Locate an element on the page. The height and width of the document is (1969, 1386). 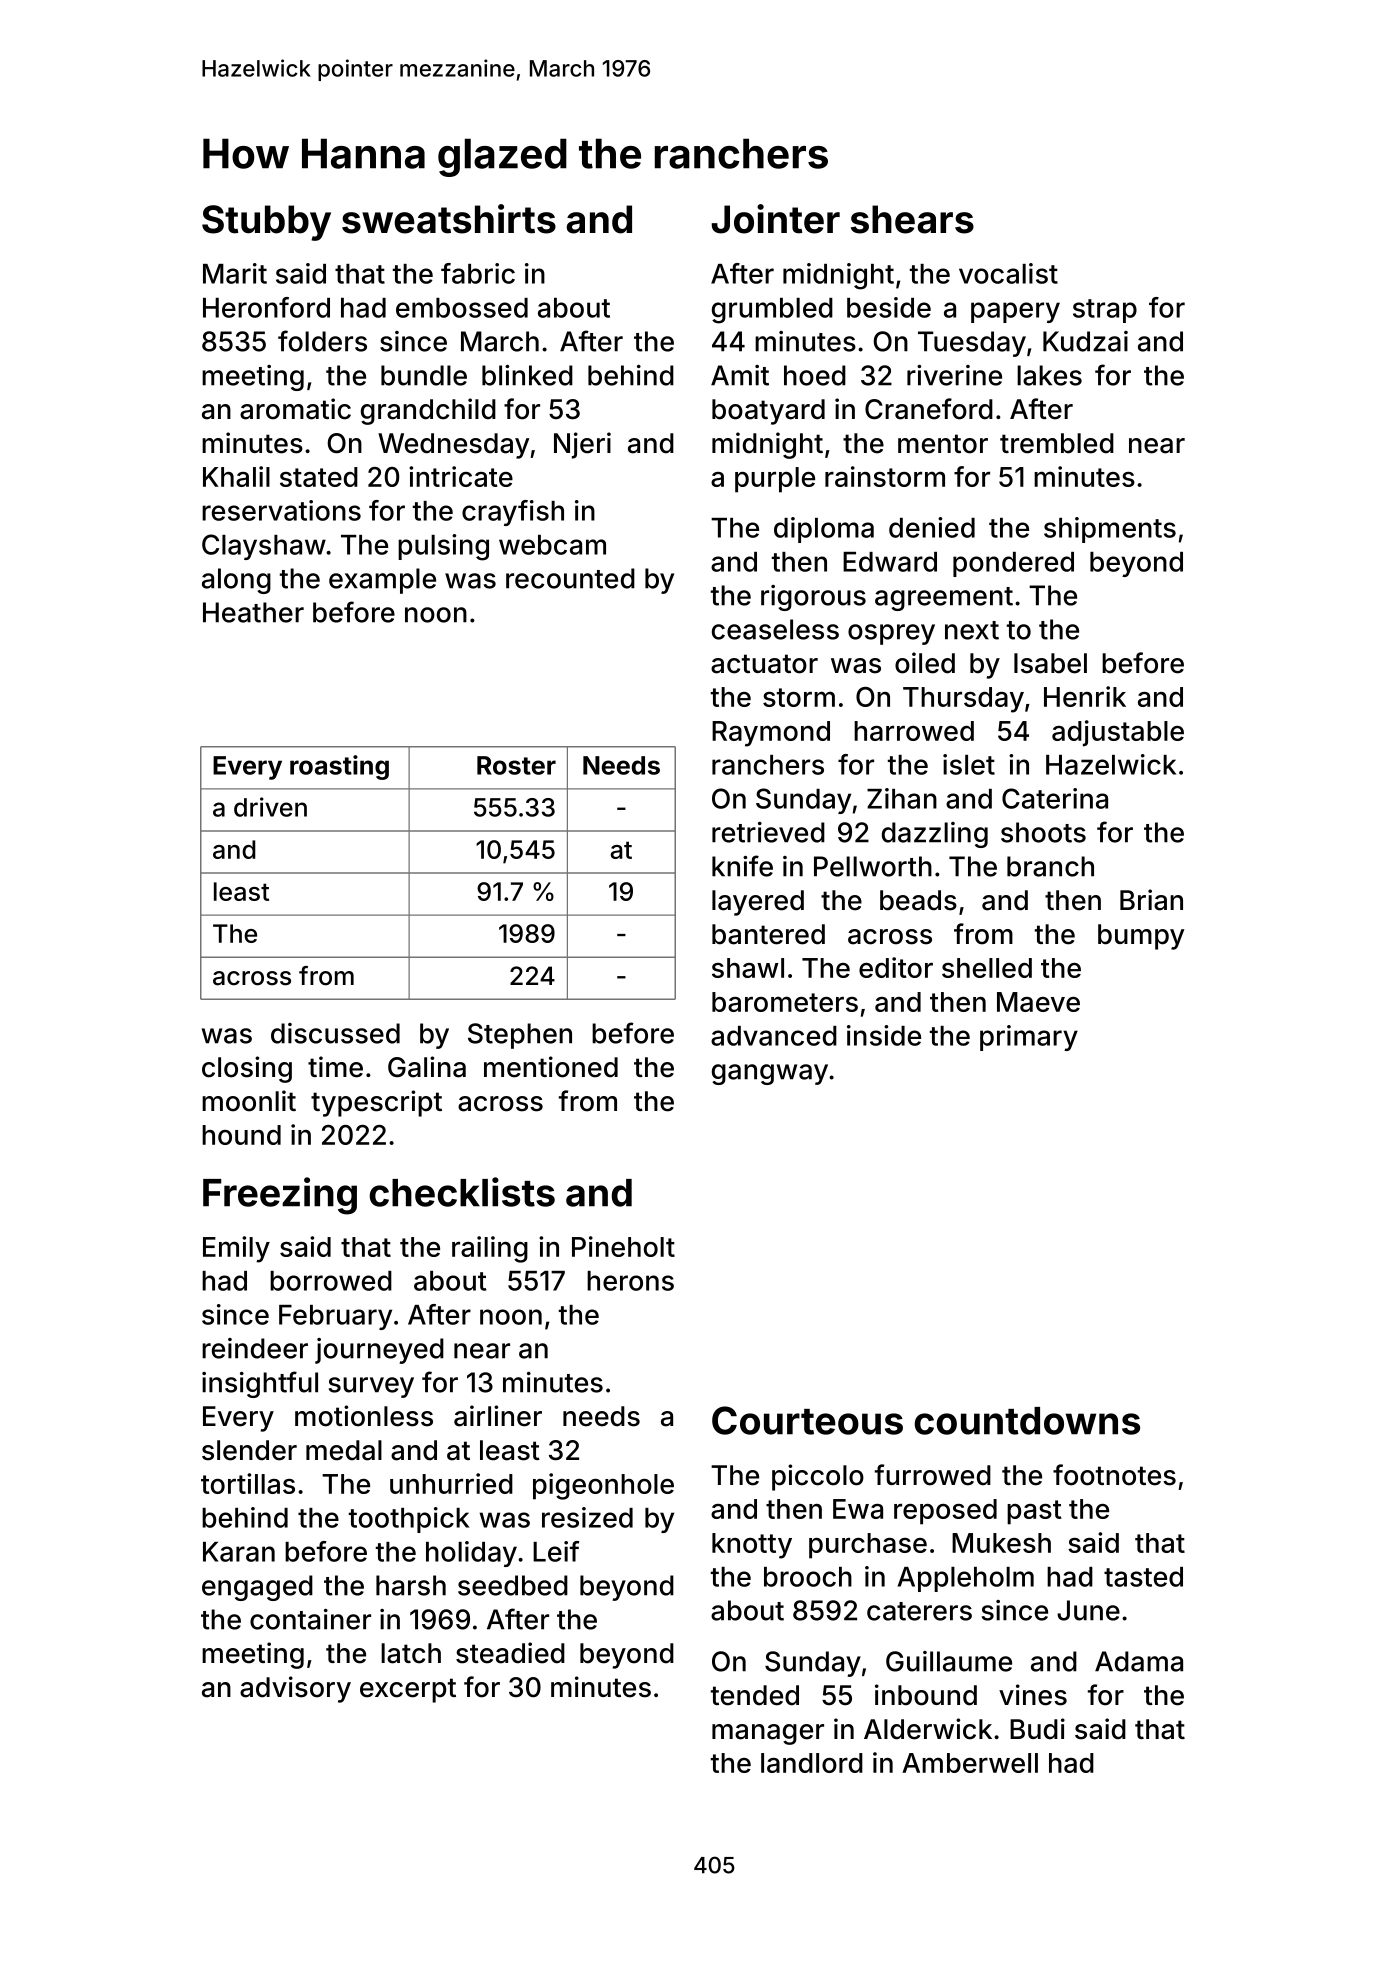
shoots is located at coordinates (1043, 832).
